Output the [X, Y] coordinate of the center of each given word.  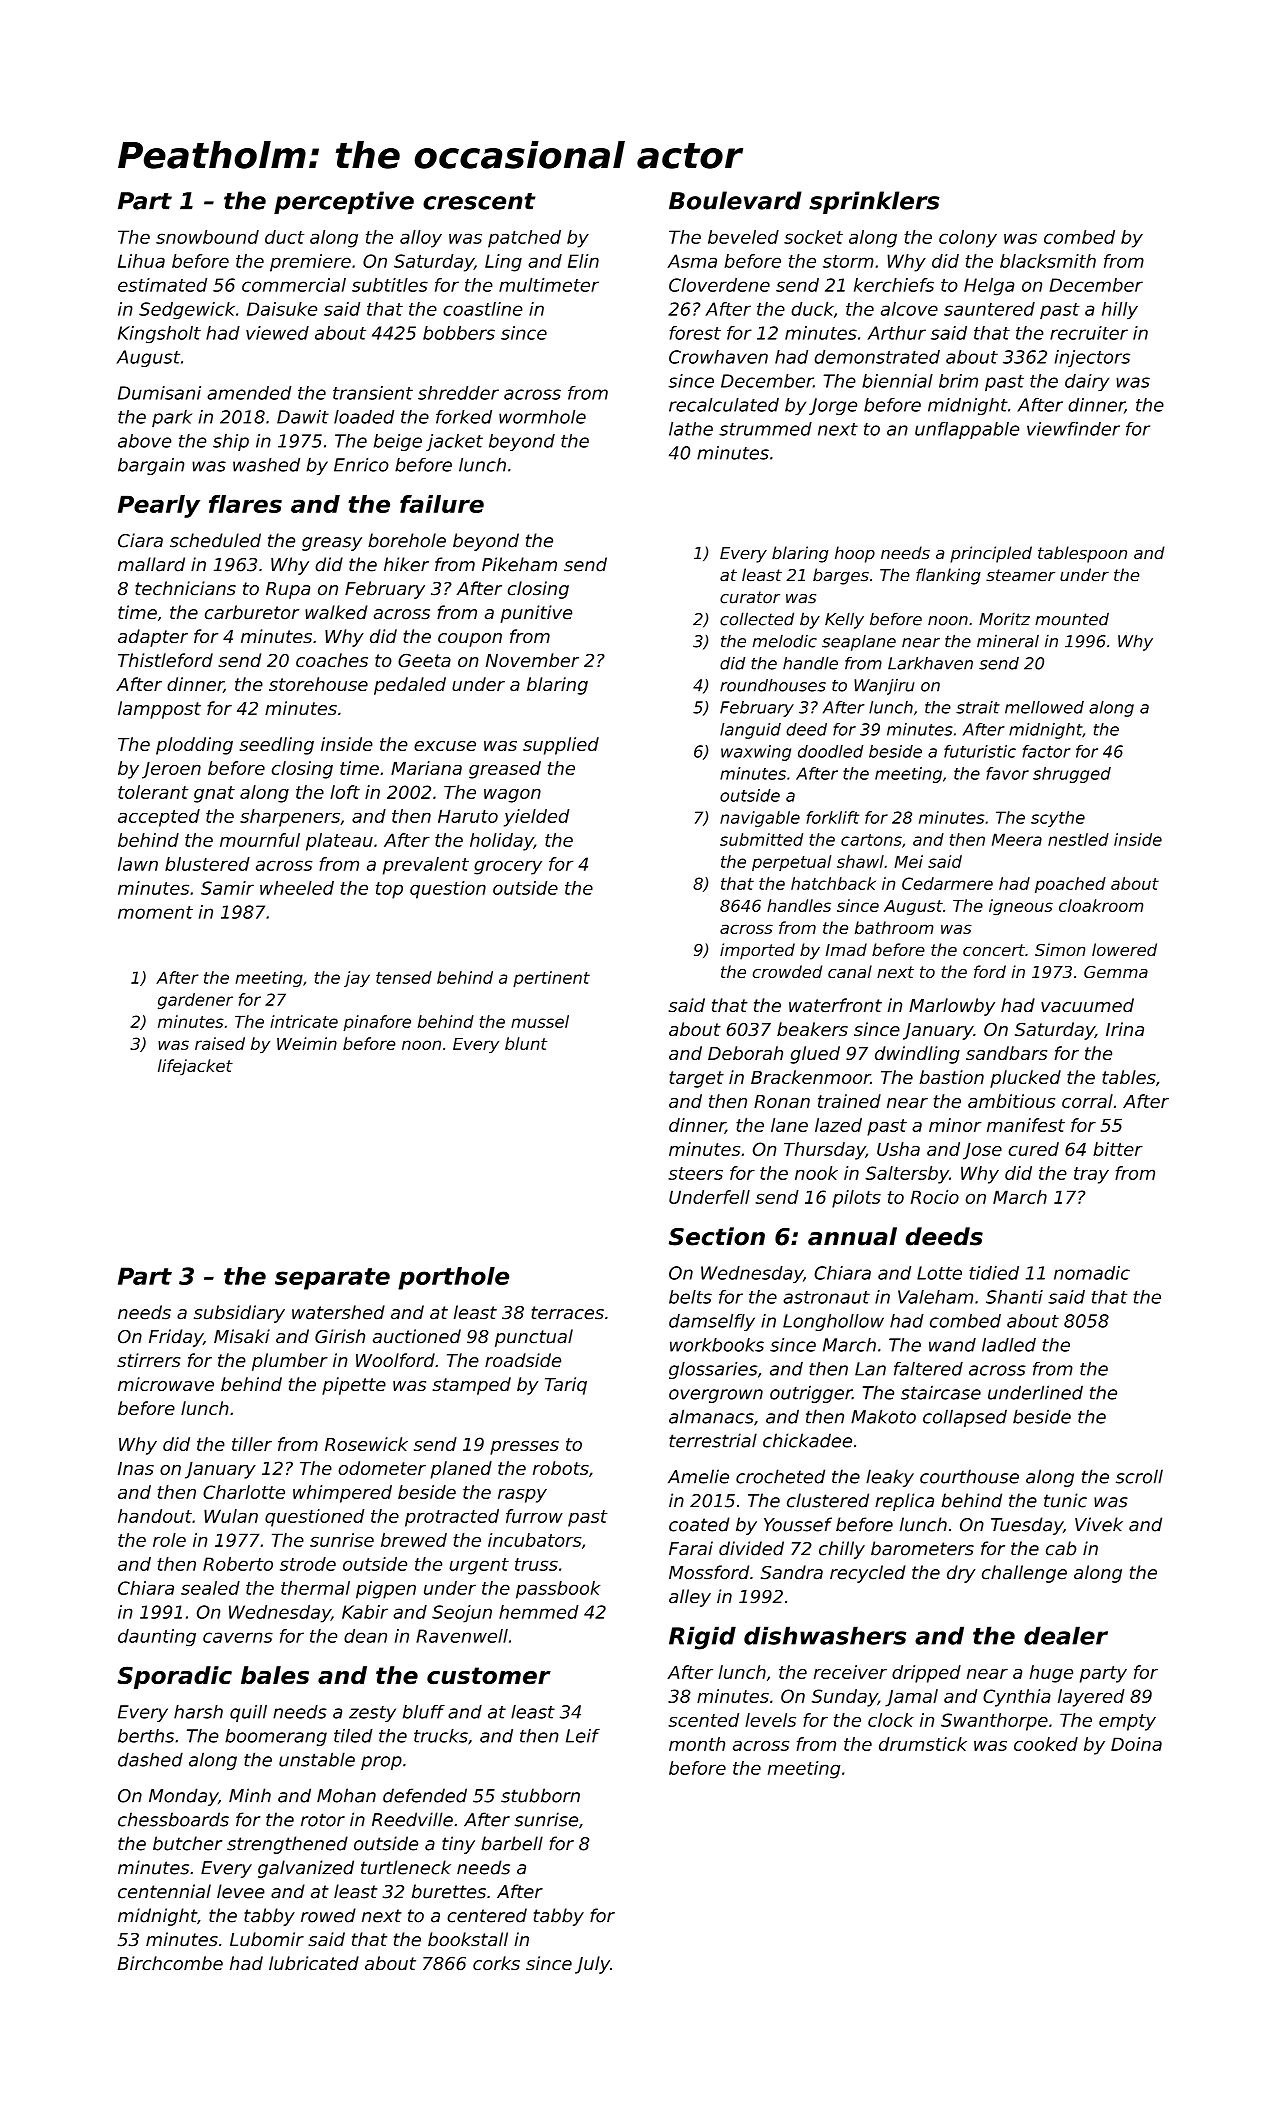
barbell [512, 1843]
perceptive [344, 202]
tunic [1065, 1500]
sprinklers [874, 202]
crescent [479, 201]
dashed [150, 1759]
